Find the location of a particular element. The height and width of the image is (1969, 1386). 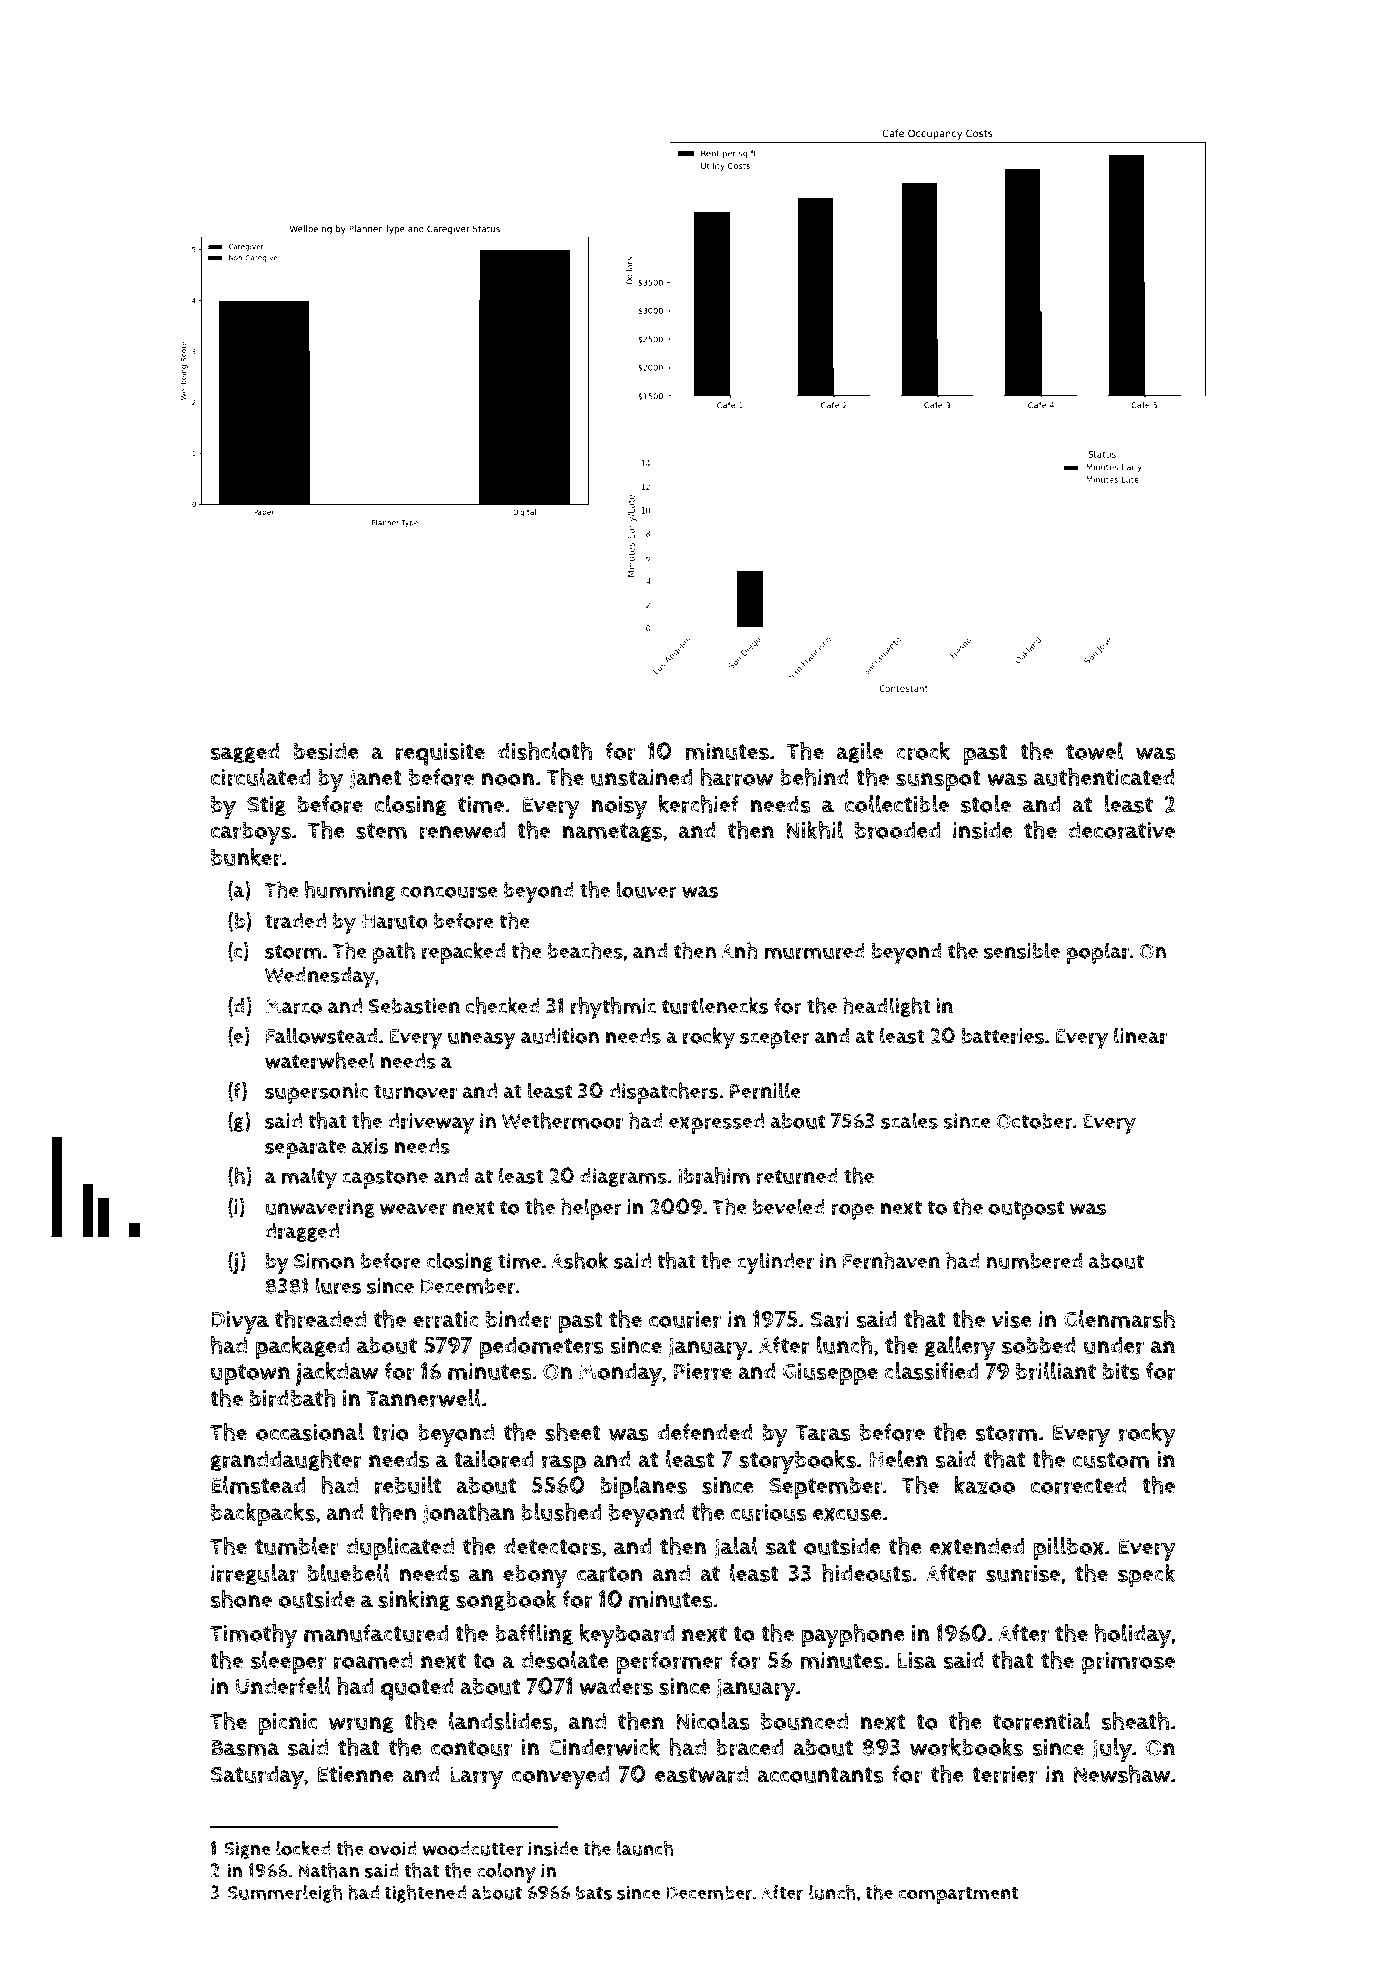

Ibrahim is located at coordinates (714, 1175).
